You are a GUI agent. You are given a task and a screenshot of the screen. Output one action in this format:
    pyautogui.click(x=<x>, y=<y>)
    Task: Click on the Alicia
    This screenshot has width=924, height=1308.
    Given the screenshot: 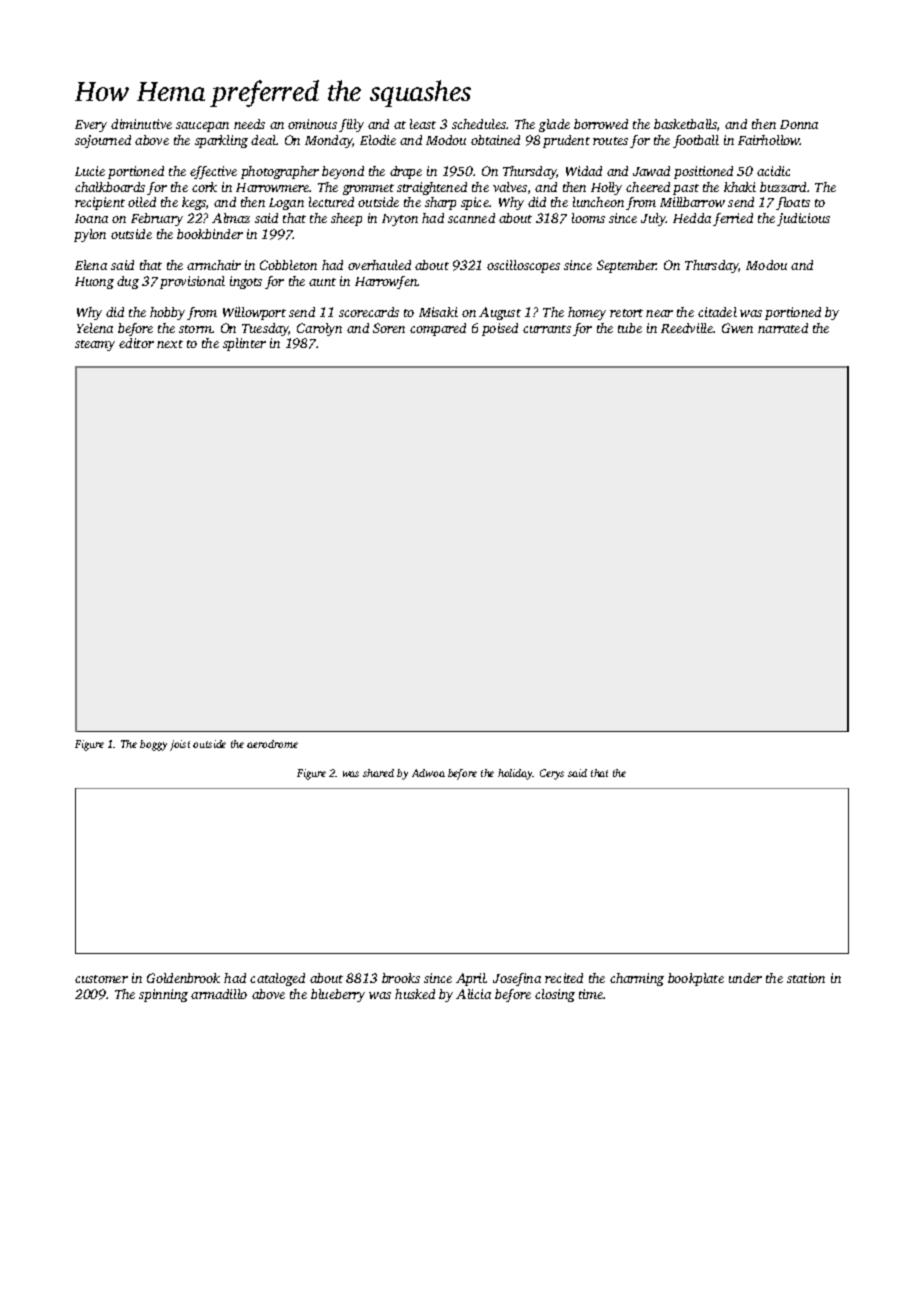 What is the action you would take?
    pyautogui.click(x=473, y=994)
